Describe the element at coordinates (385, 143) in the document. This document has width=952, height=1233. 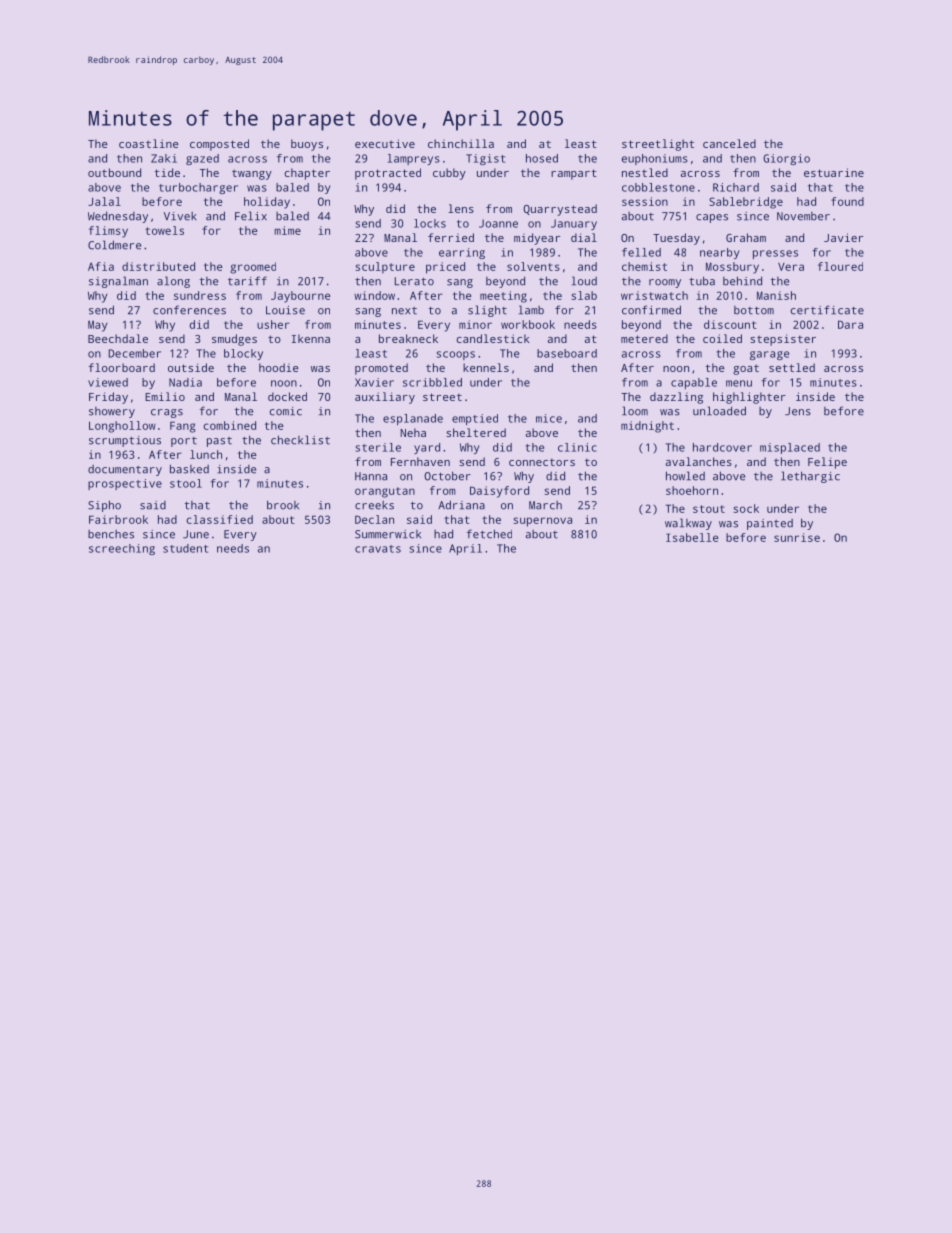
I see `executive` at that location.
